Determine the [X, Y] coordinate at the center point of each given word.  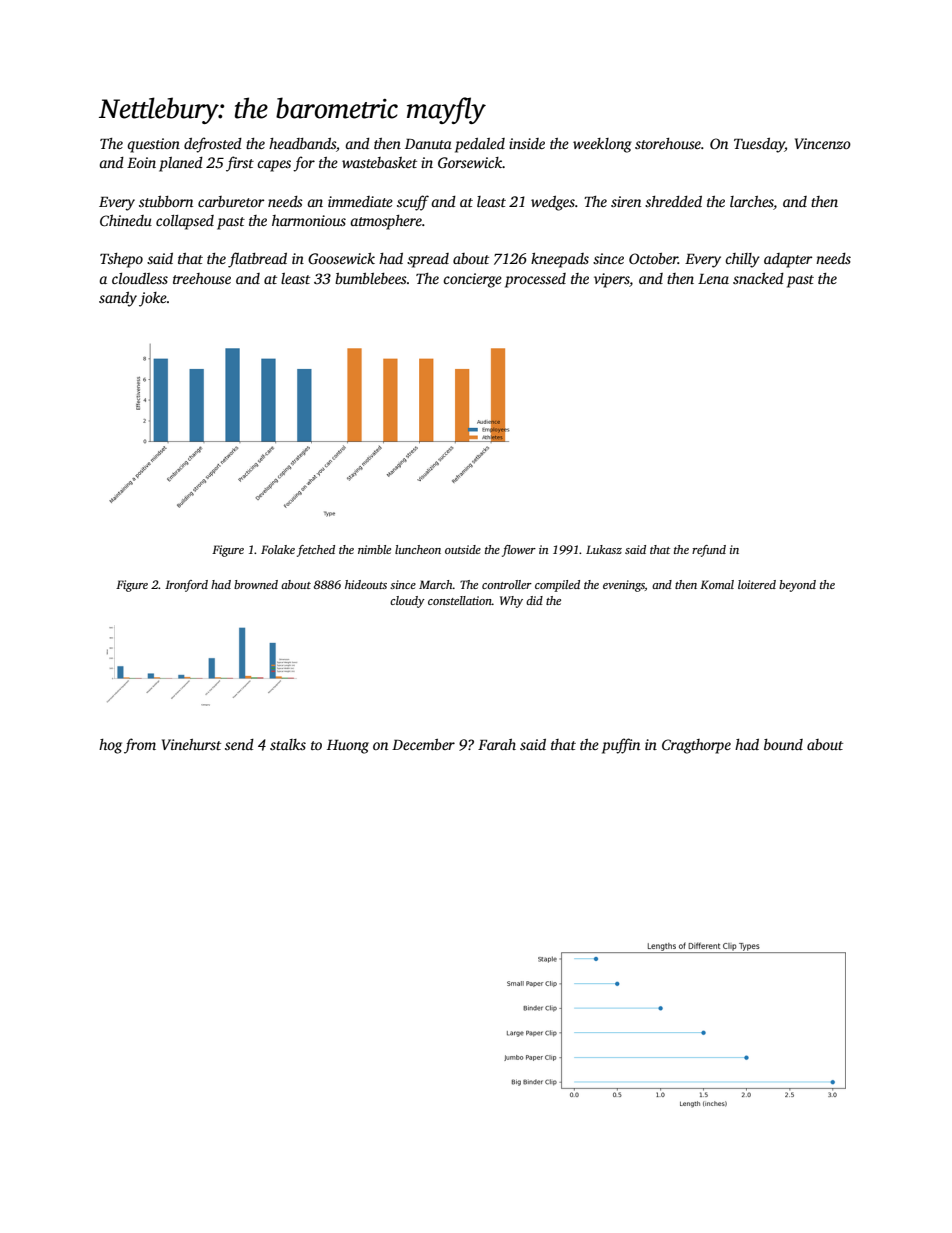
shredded [673, 201]
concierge [472, 280]
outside [463, 549]
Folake [278, 549]
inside [527, 143]
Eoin [141, 162]
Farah [497, 744]
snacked [758, 278]
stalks [288, 744]
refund [709, 551]
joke [153, 299]
